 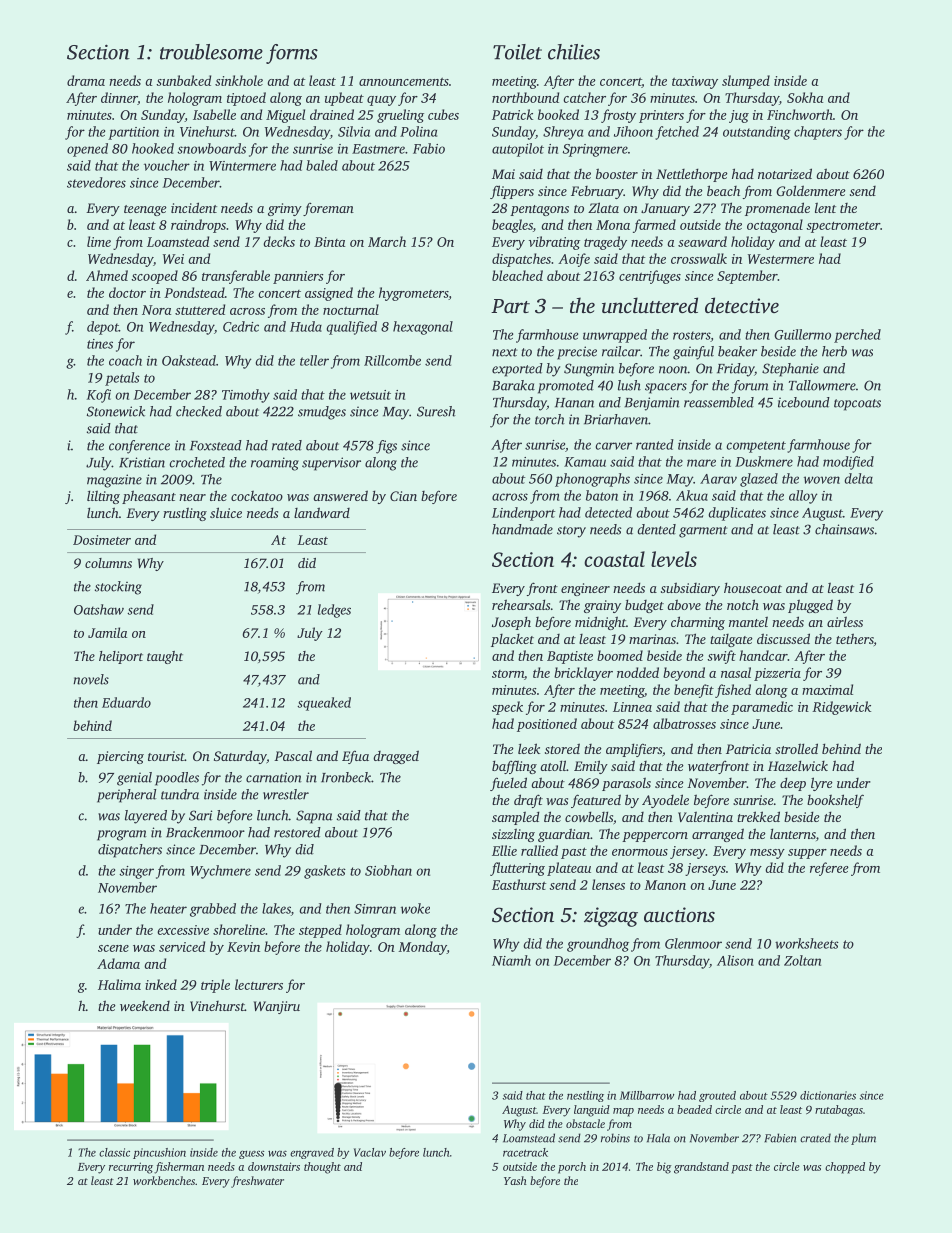 What do you see at coordinates (698, 623) in the page?
I see `charming` at bounding box center [698, 623].
